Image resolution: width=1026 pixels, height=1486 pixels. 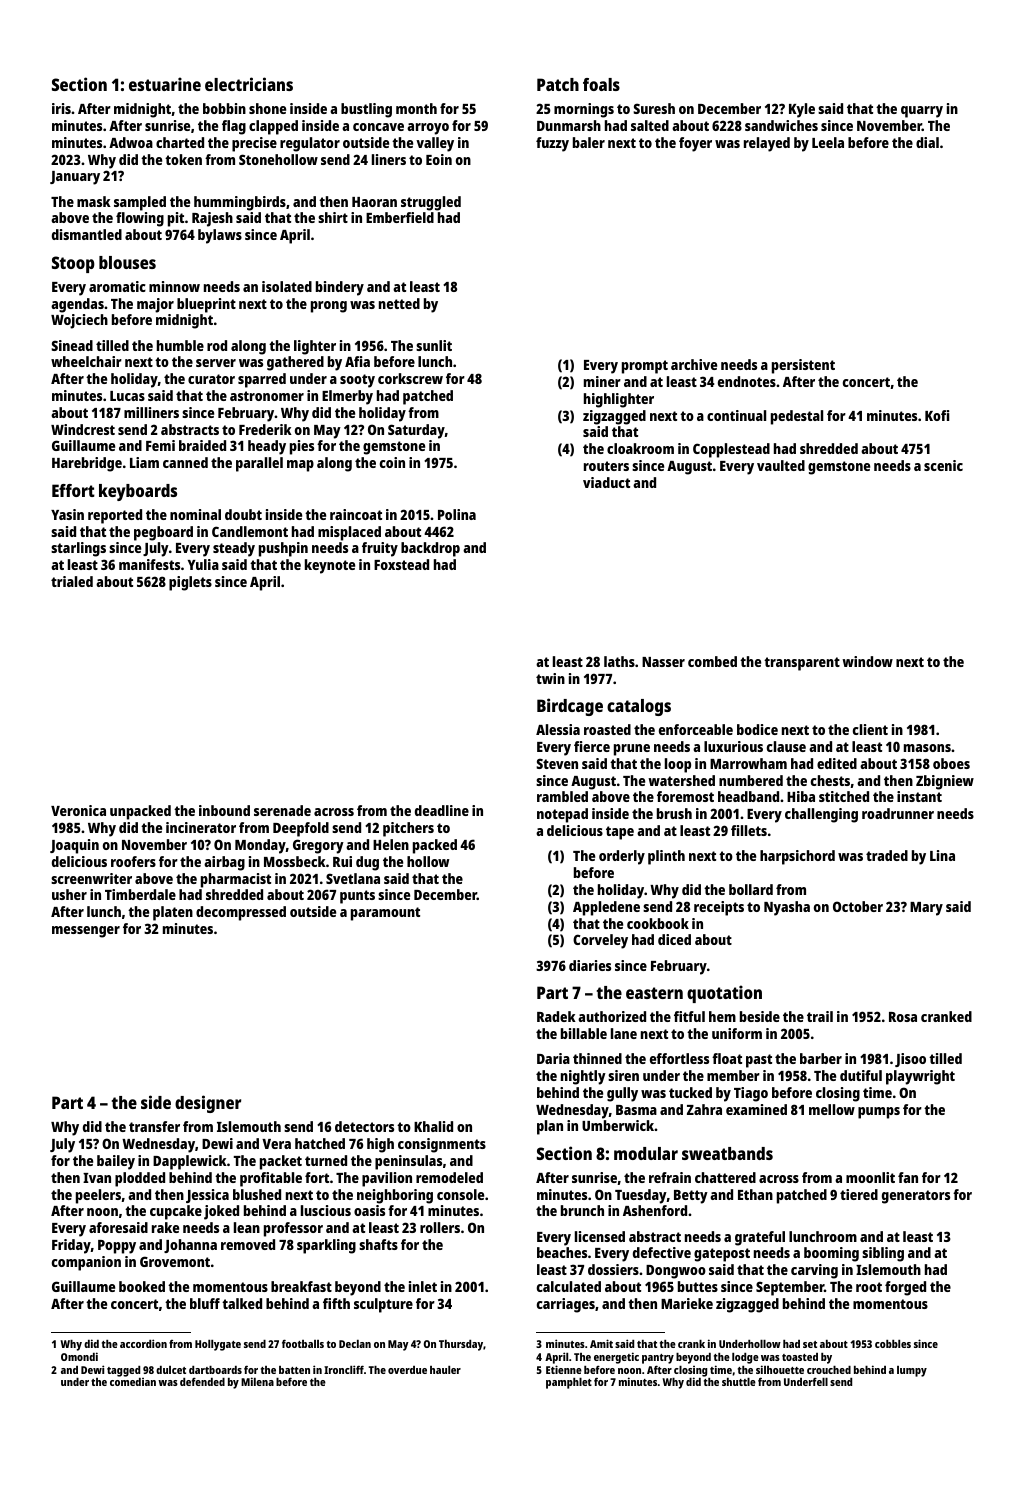 What do you see at coordinates (190, 583) in the screenshot?
I see `piglets` at bounding box center [190, 583].
